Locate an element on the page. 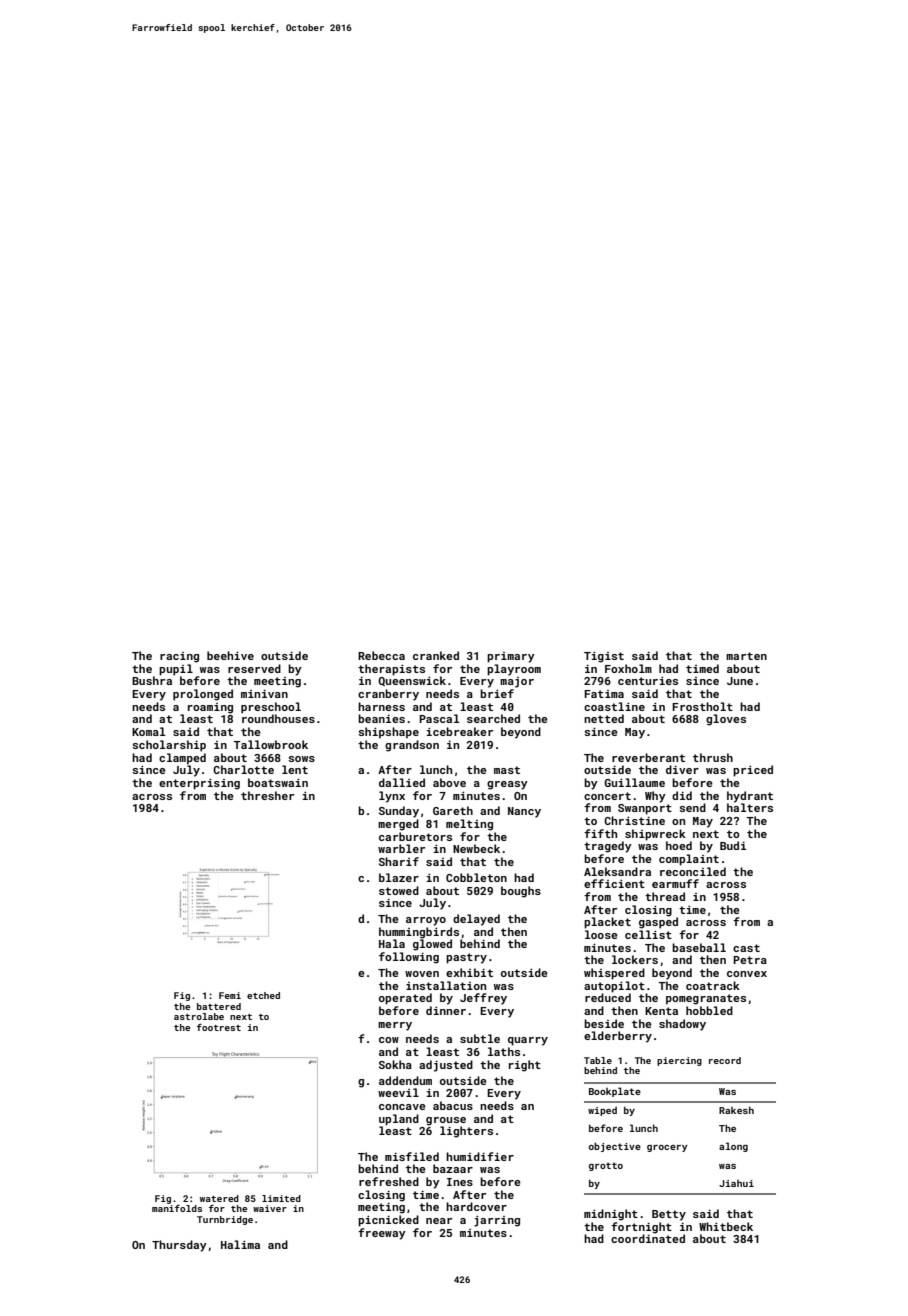 The image size is (908, 1316). cranberry is located at coordinates (388, 695).
